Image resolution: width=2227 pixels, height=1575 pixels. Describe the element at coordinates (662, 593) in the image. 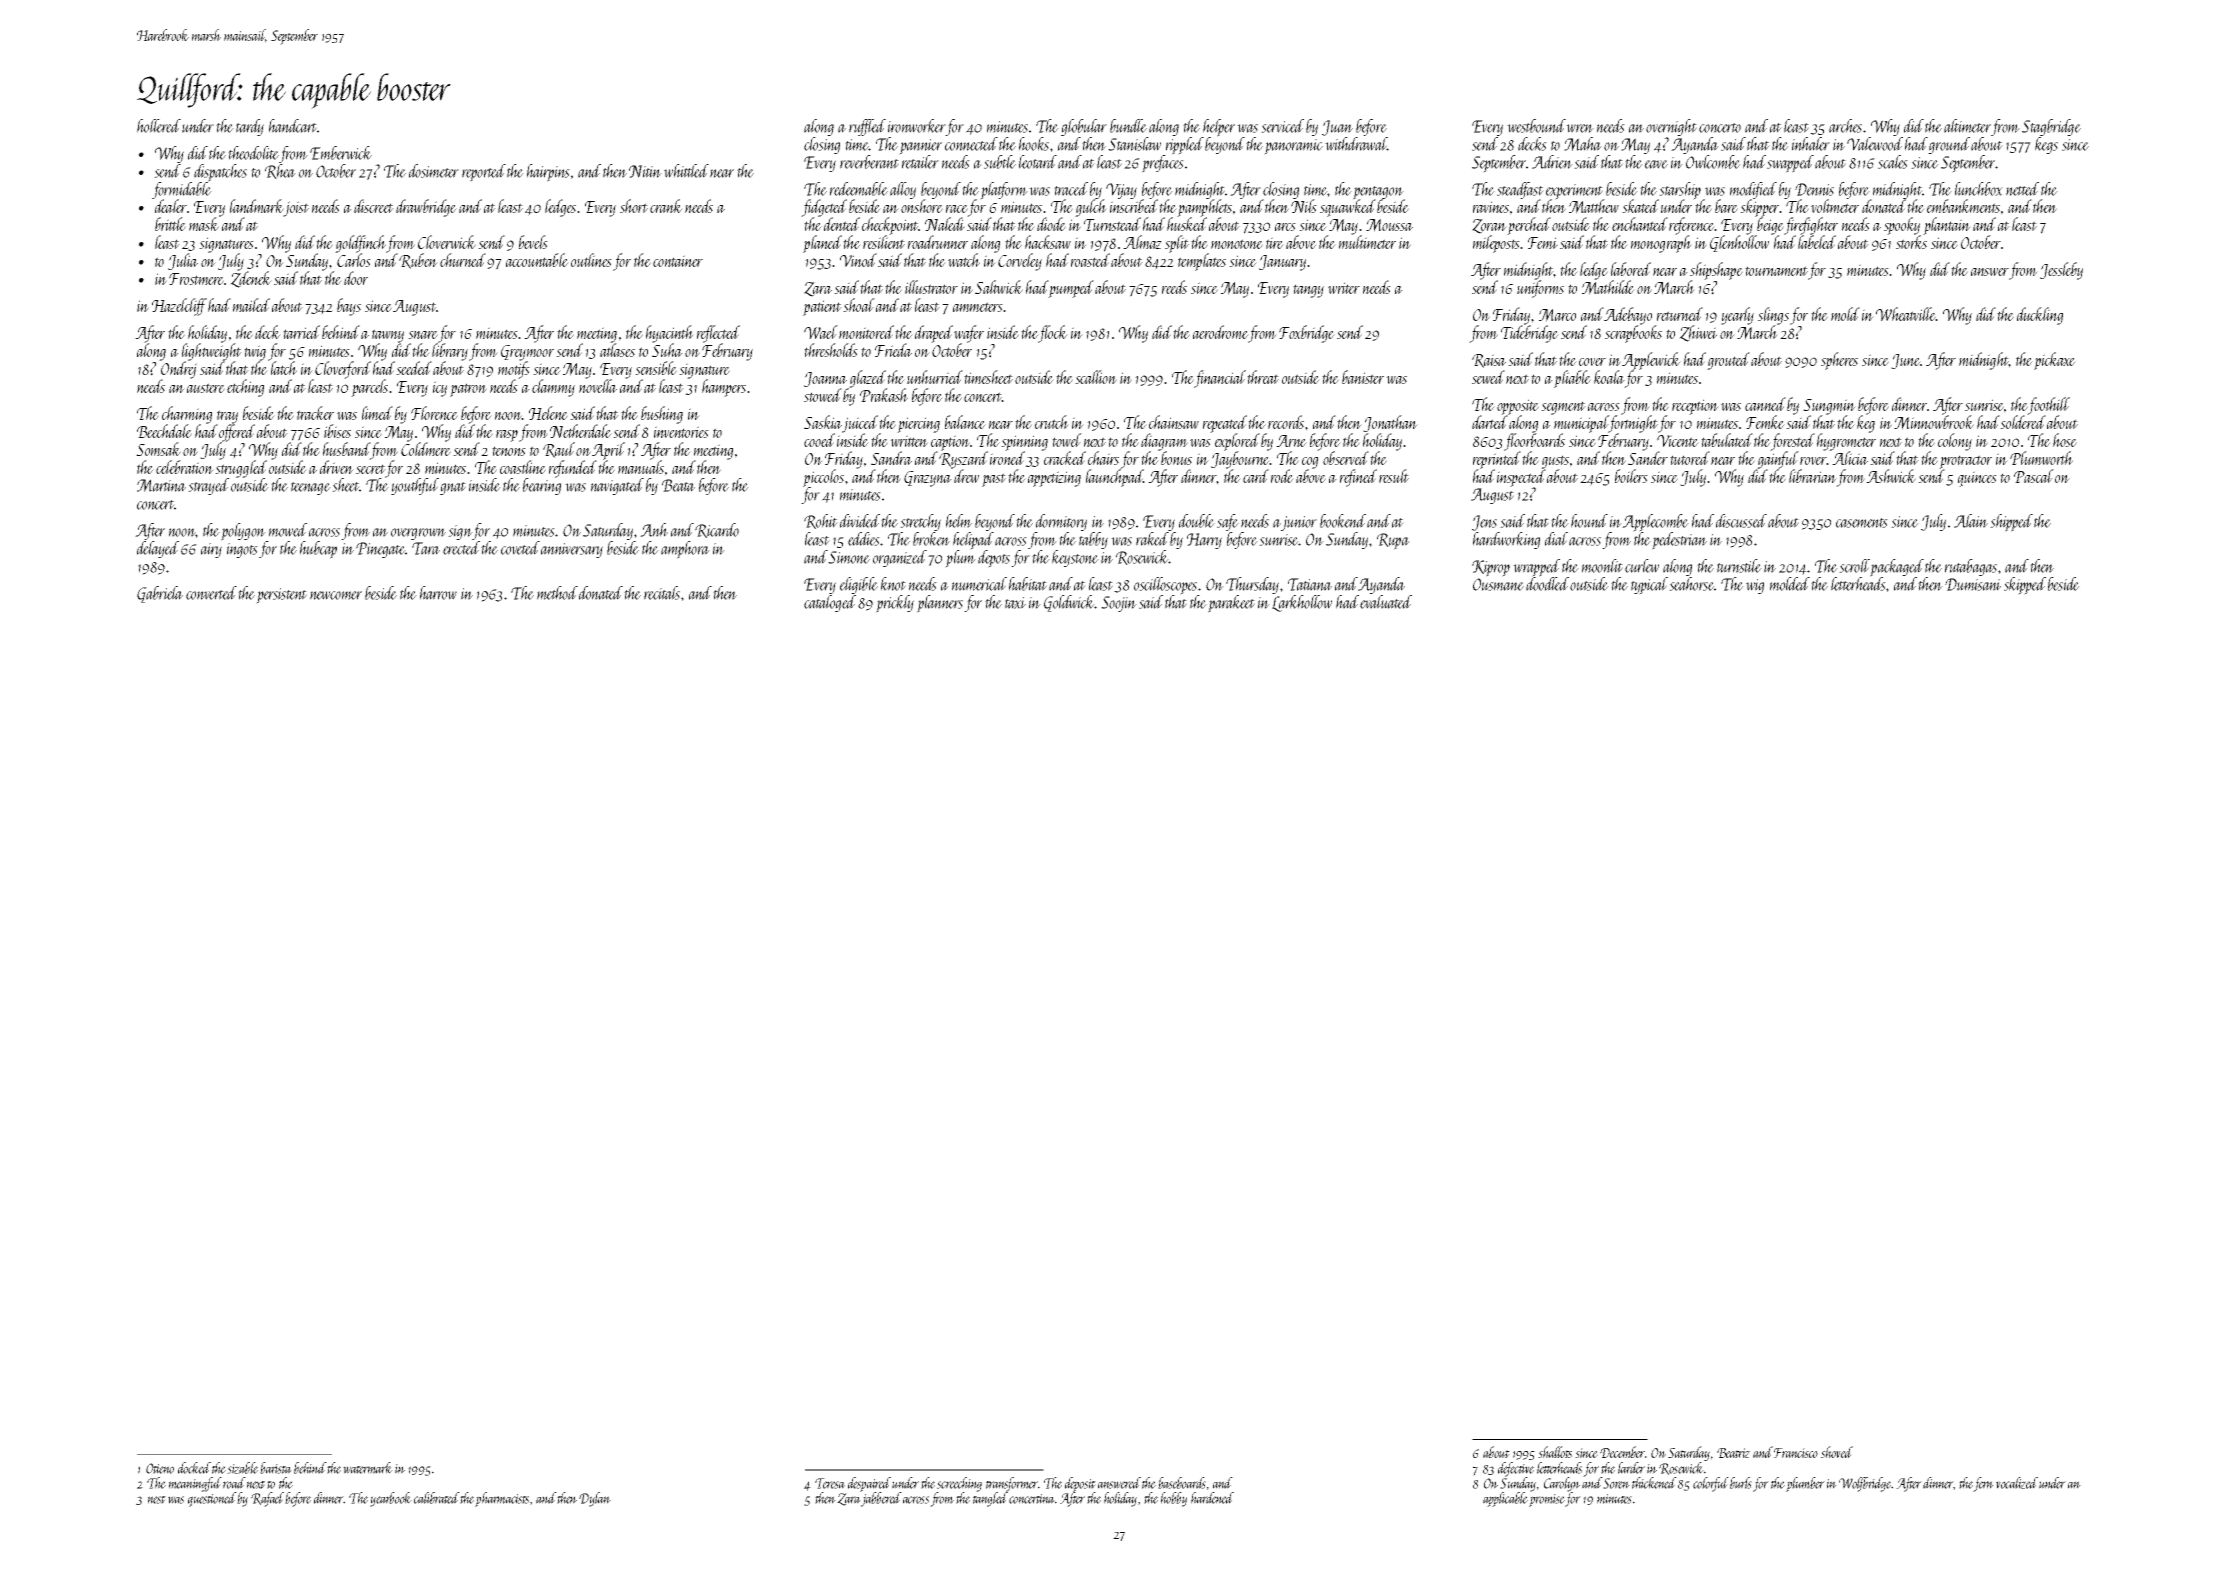

I see `recitals` at that location.
